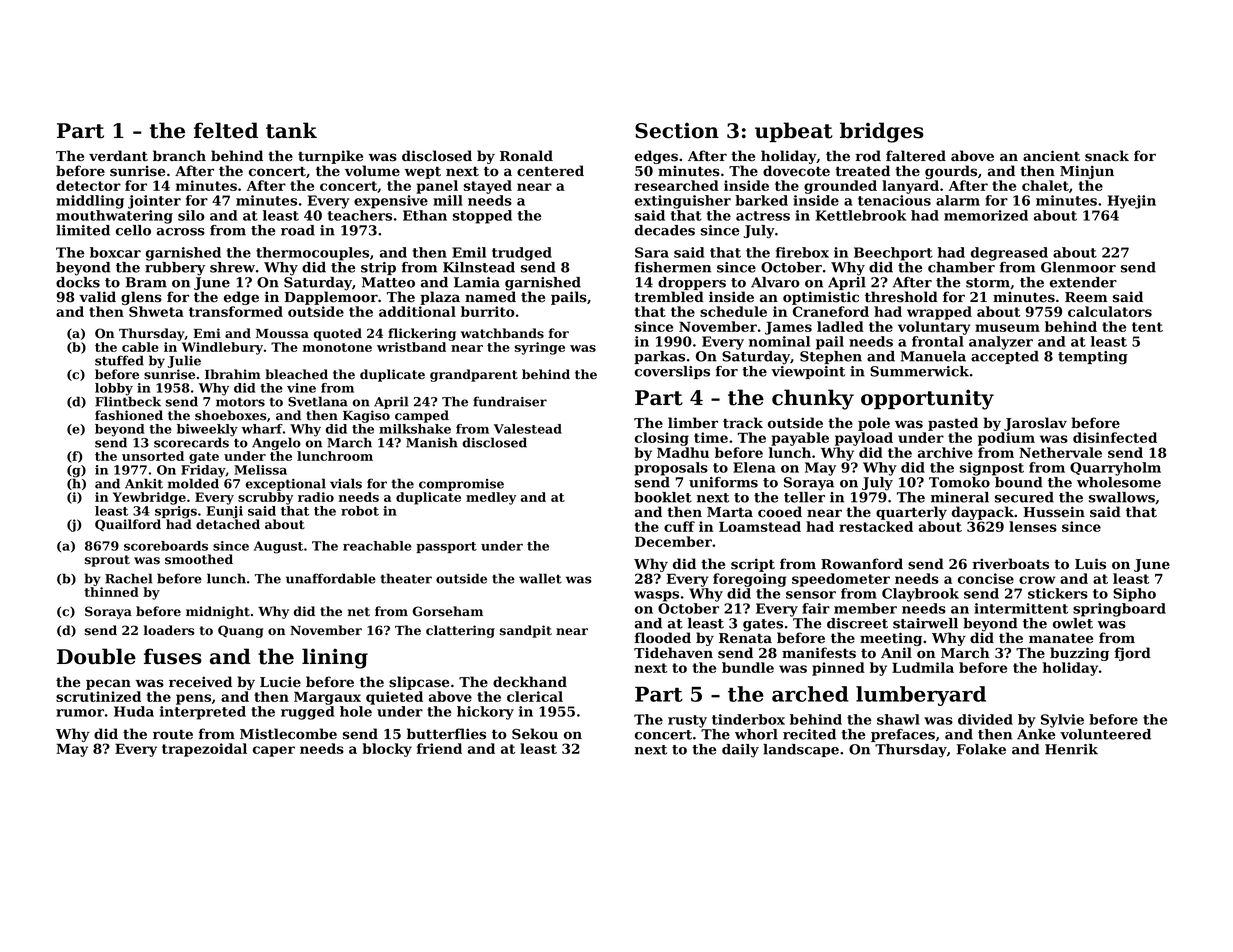 This image has height=952, width=1233. What do you see at coordinates (308, 713) in the image?
I see `rugged` at bounding box center [308, 713].
